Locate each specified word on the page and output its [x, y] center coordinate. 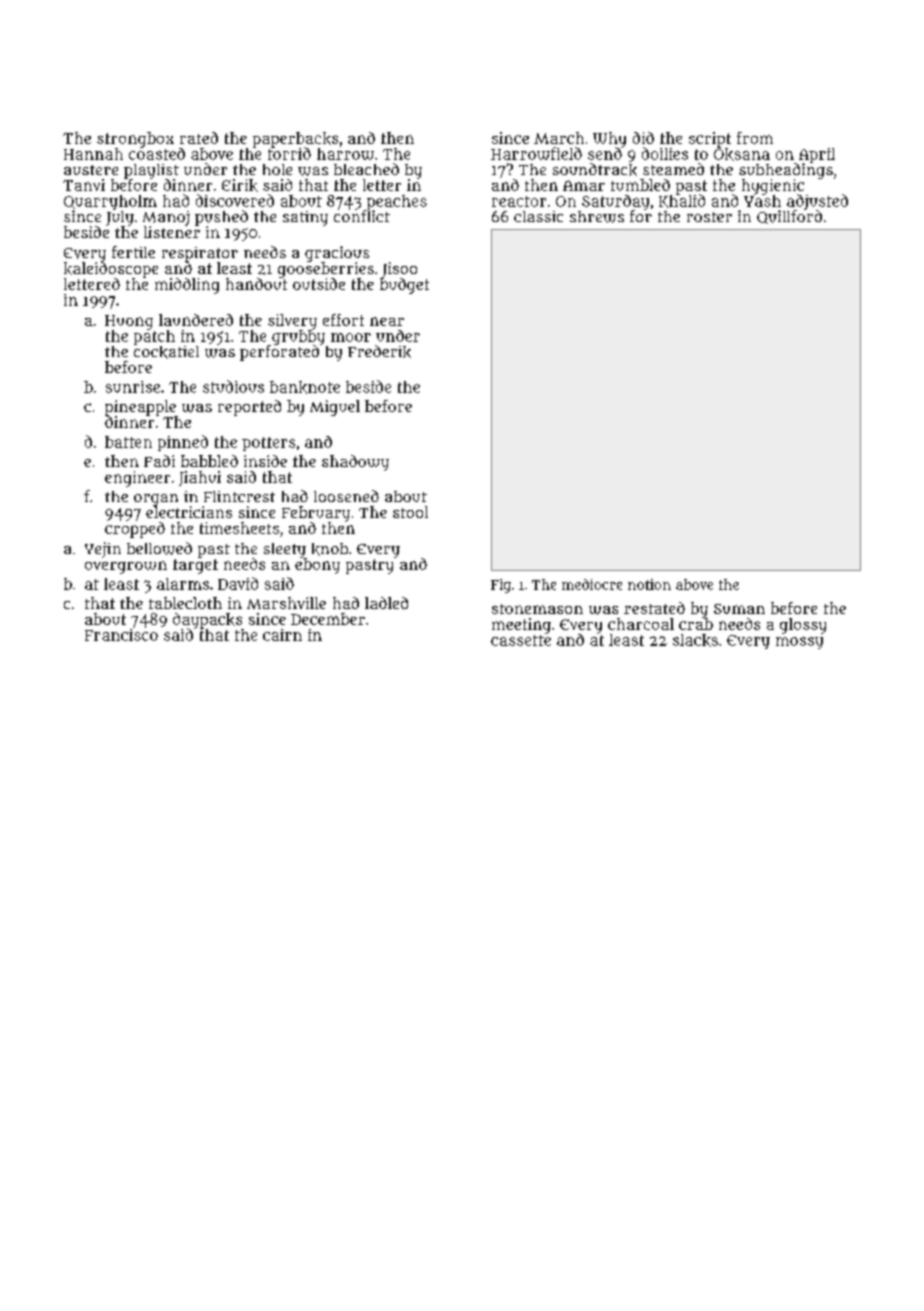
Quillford [789, 217]
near [387, 321]
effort [343, 320]
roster [709, 217]
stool [410, 512]
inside [265, 461]
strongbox [135, 140]
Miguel [335, 408]
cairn [282, 635]
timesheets [239, 528]
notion [649, 584]
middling [187, 286]
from [755, 138]
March [559, 138]
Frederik [379, 351]
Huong [129, 322]
